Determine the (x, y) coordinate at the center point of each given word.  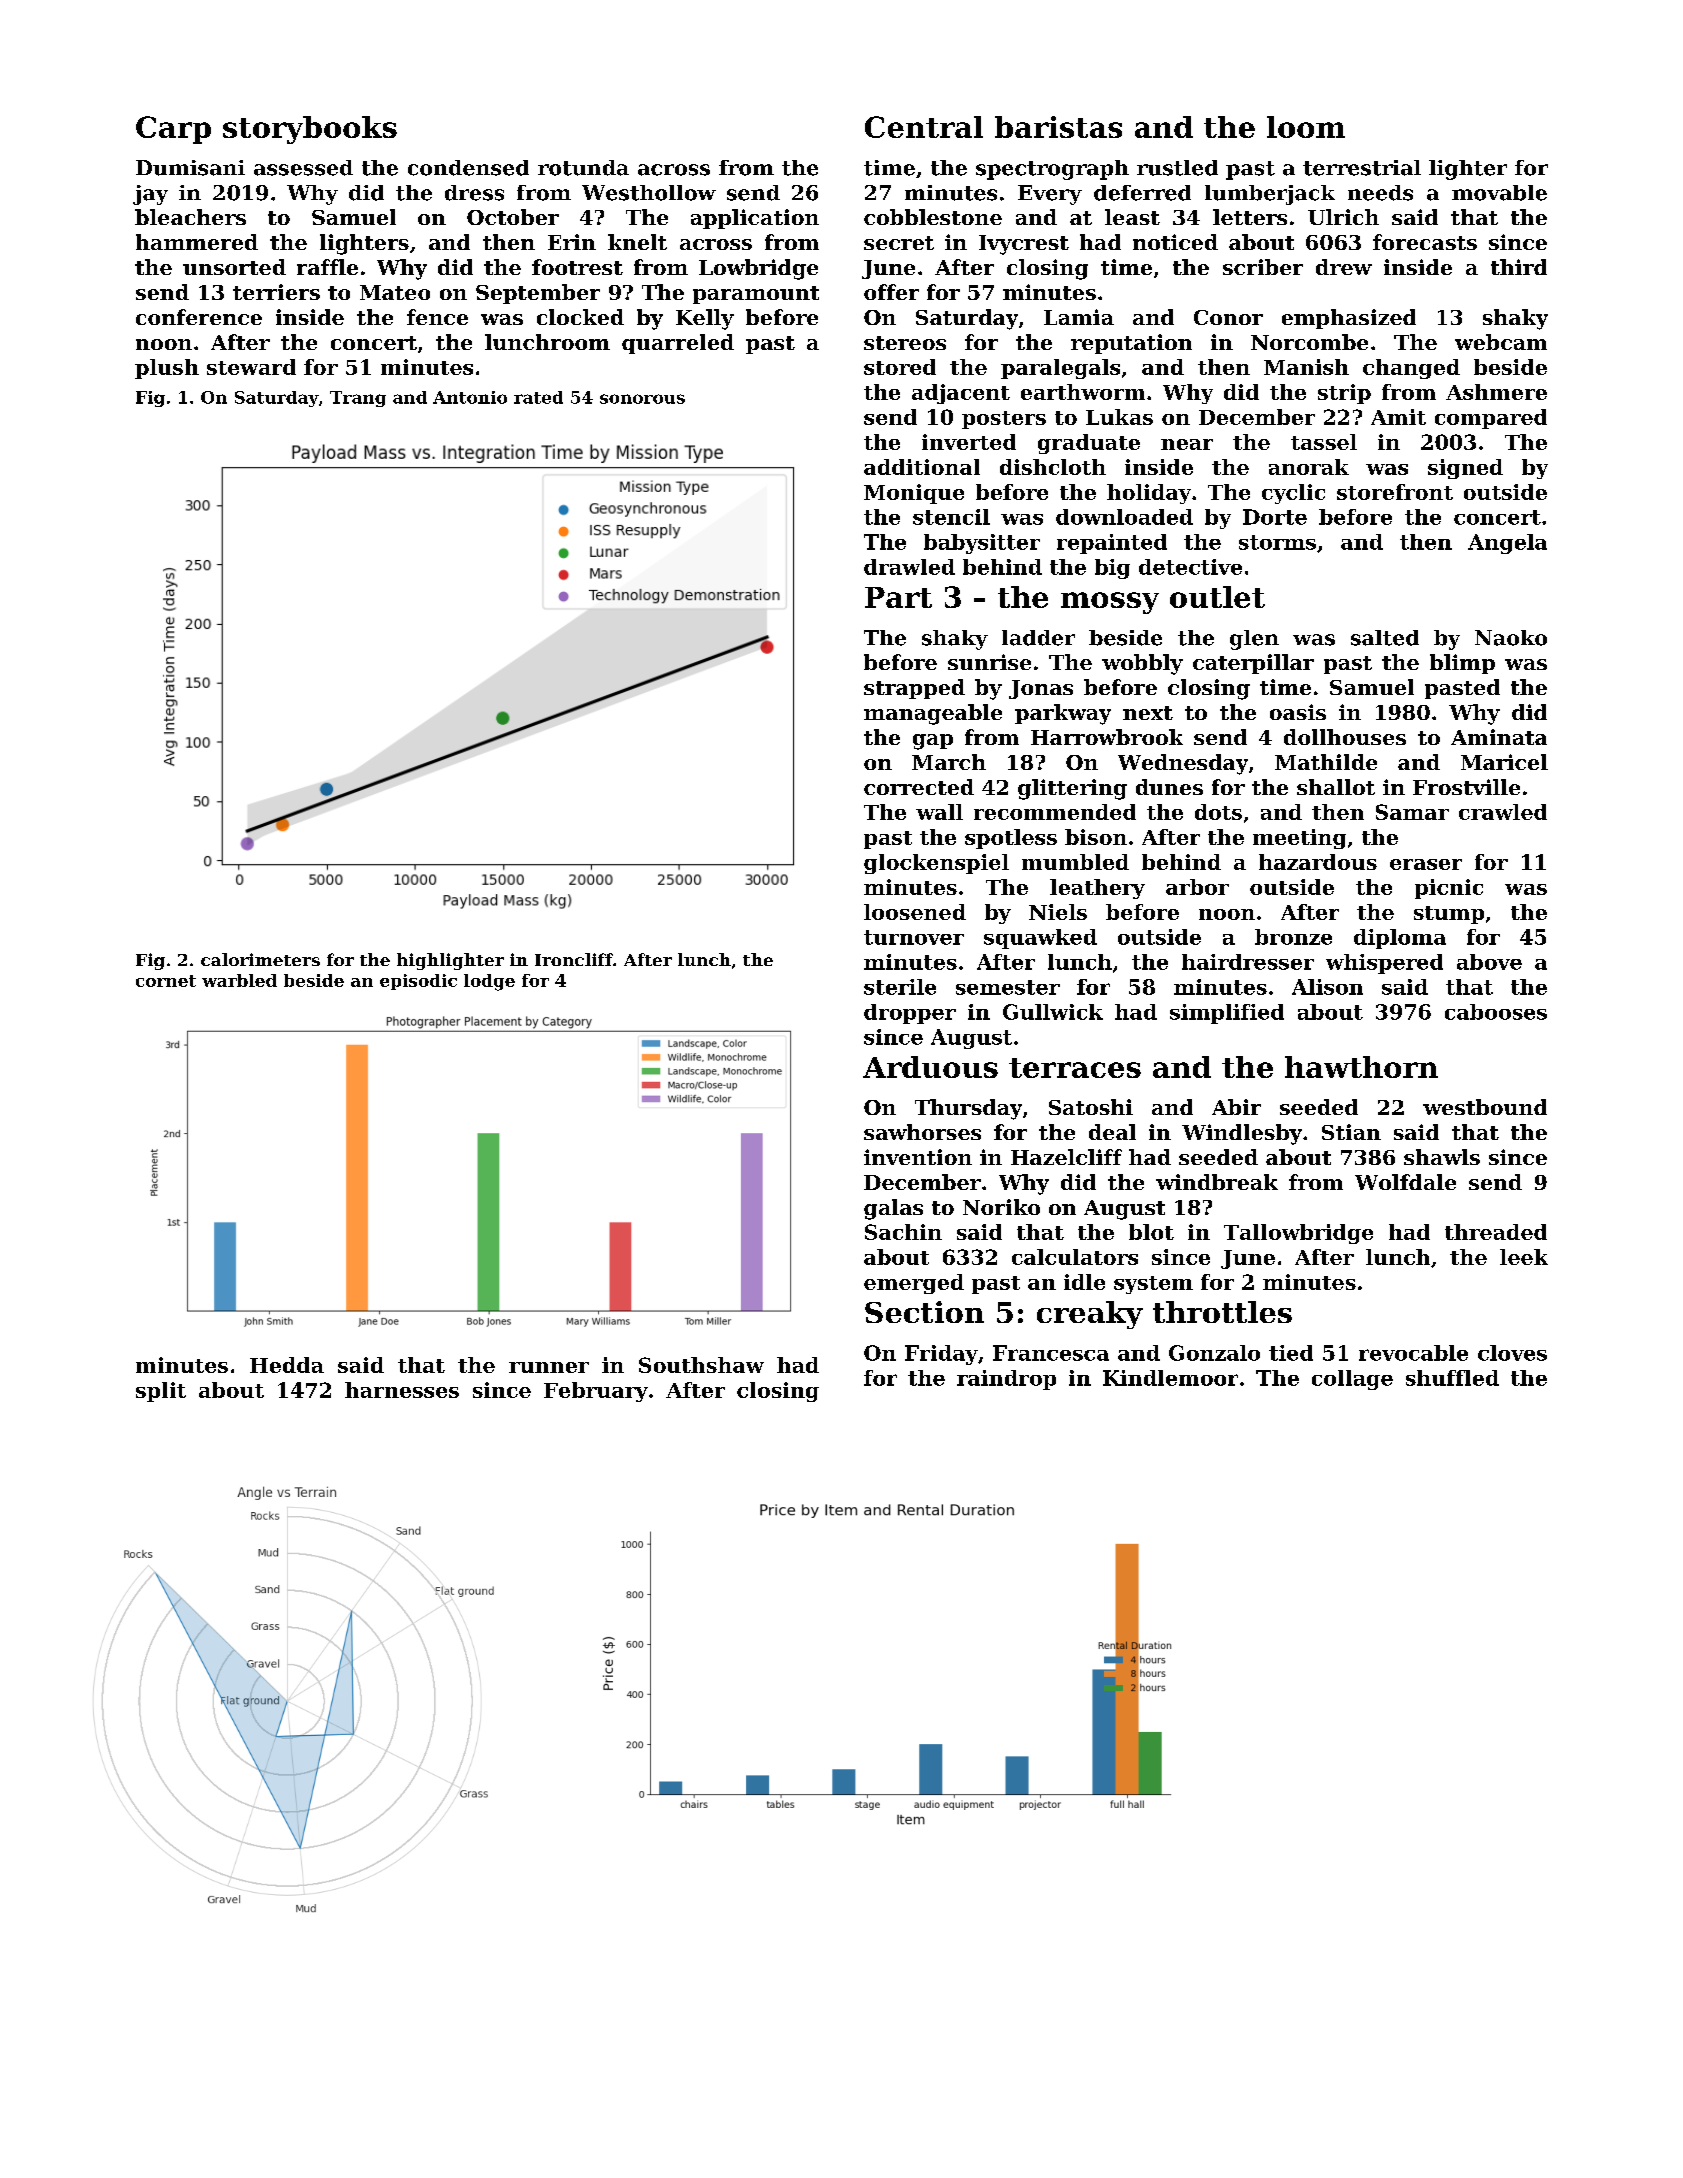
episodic (418, 982)
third (1519, 267)
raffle (327, 267)
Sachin (903, 1232)
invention (918, 1157)
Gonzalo (1214, 1353)
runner (549, 1367)
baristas (1058, 127)
